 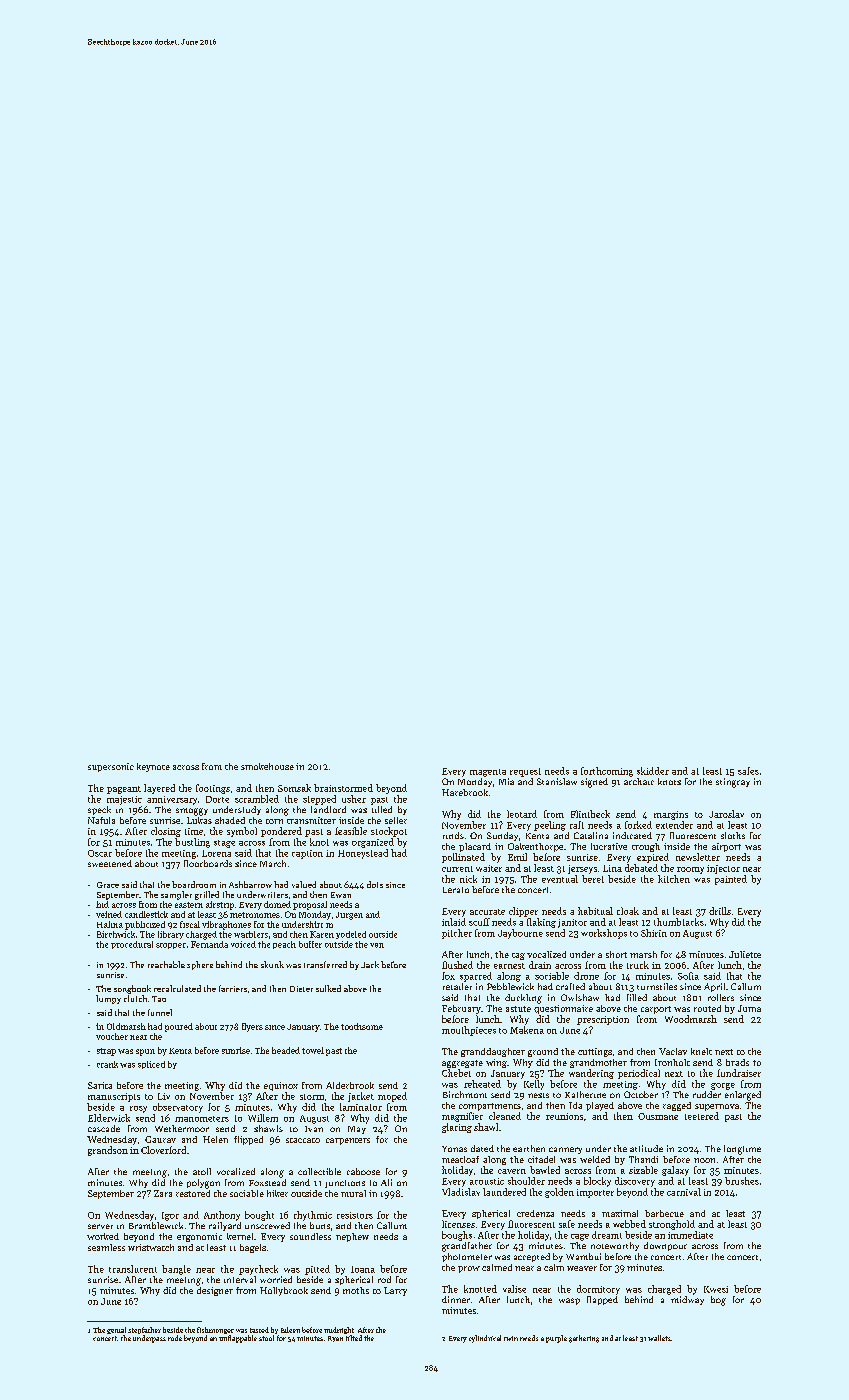 I want to click on Liv, so click(x=164, y=1096).
